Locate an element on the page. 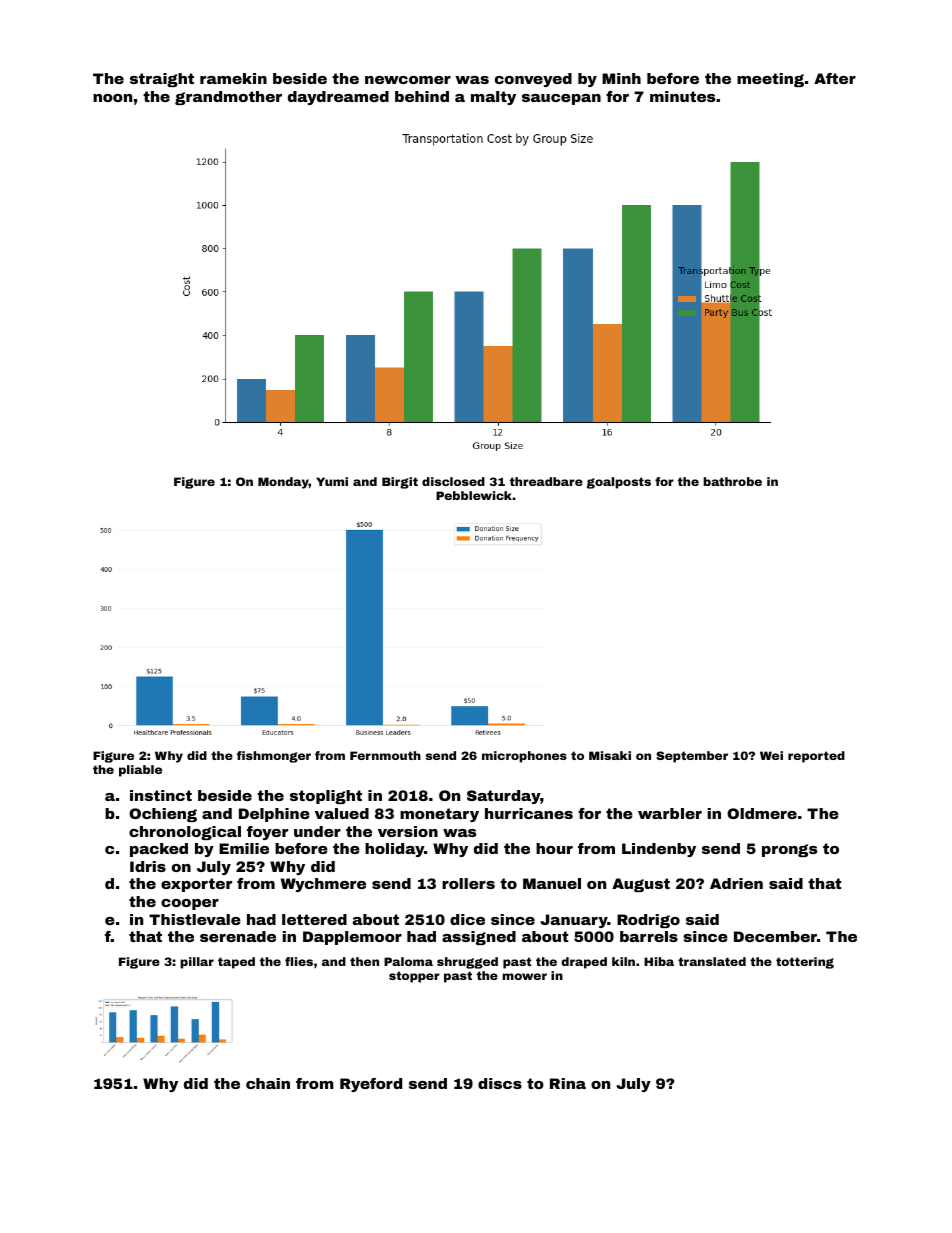 This page has width=952, height=1233. chain is located at coordinates (268, 1083).
